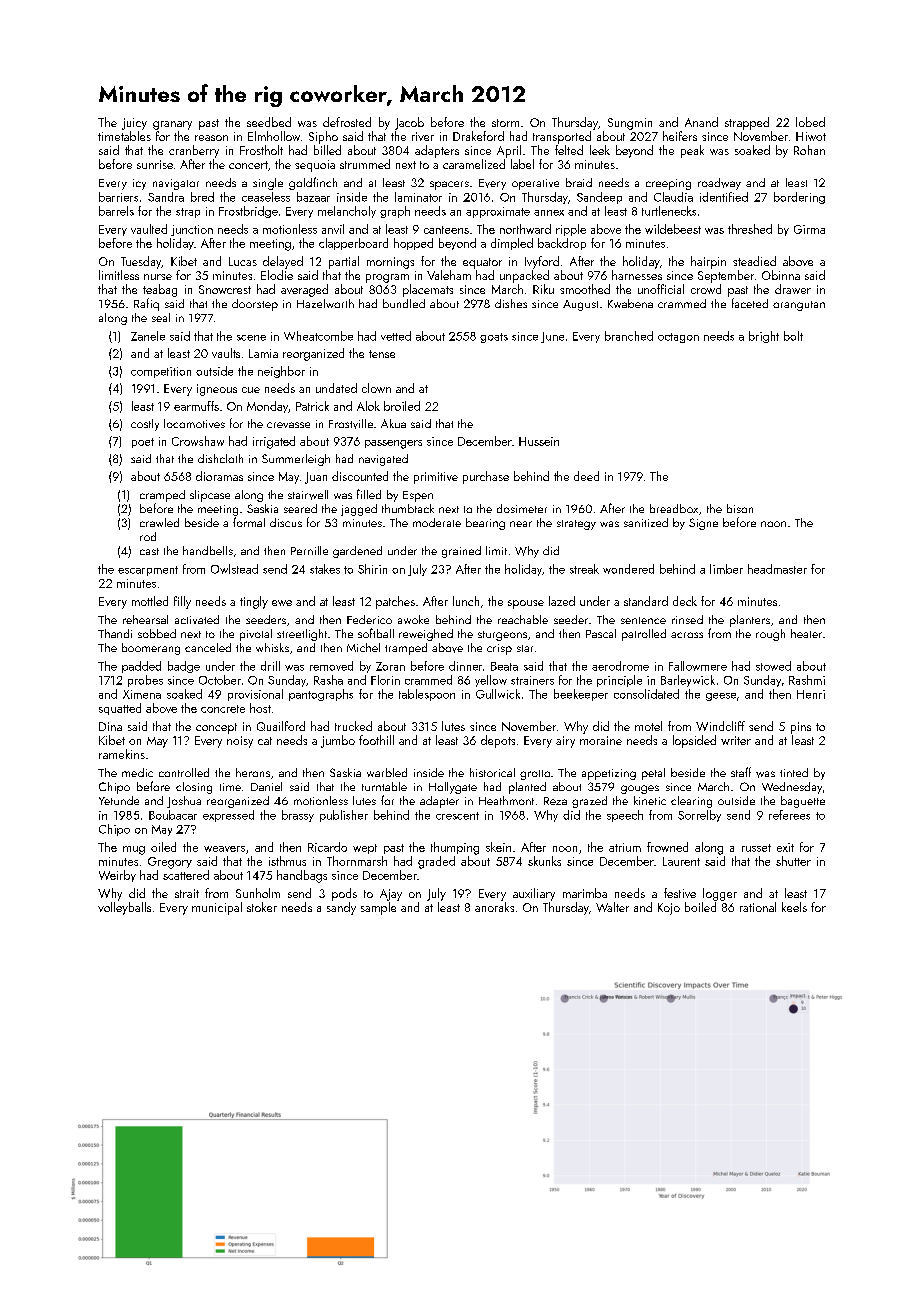 The image size is (924, 1308). What do you see at coordinates (360, 476) in the screenshot?
I see `discounted` at bounding box center [360, 476].
